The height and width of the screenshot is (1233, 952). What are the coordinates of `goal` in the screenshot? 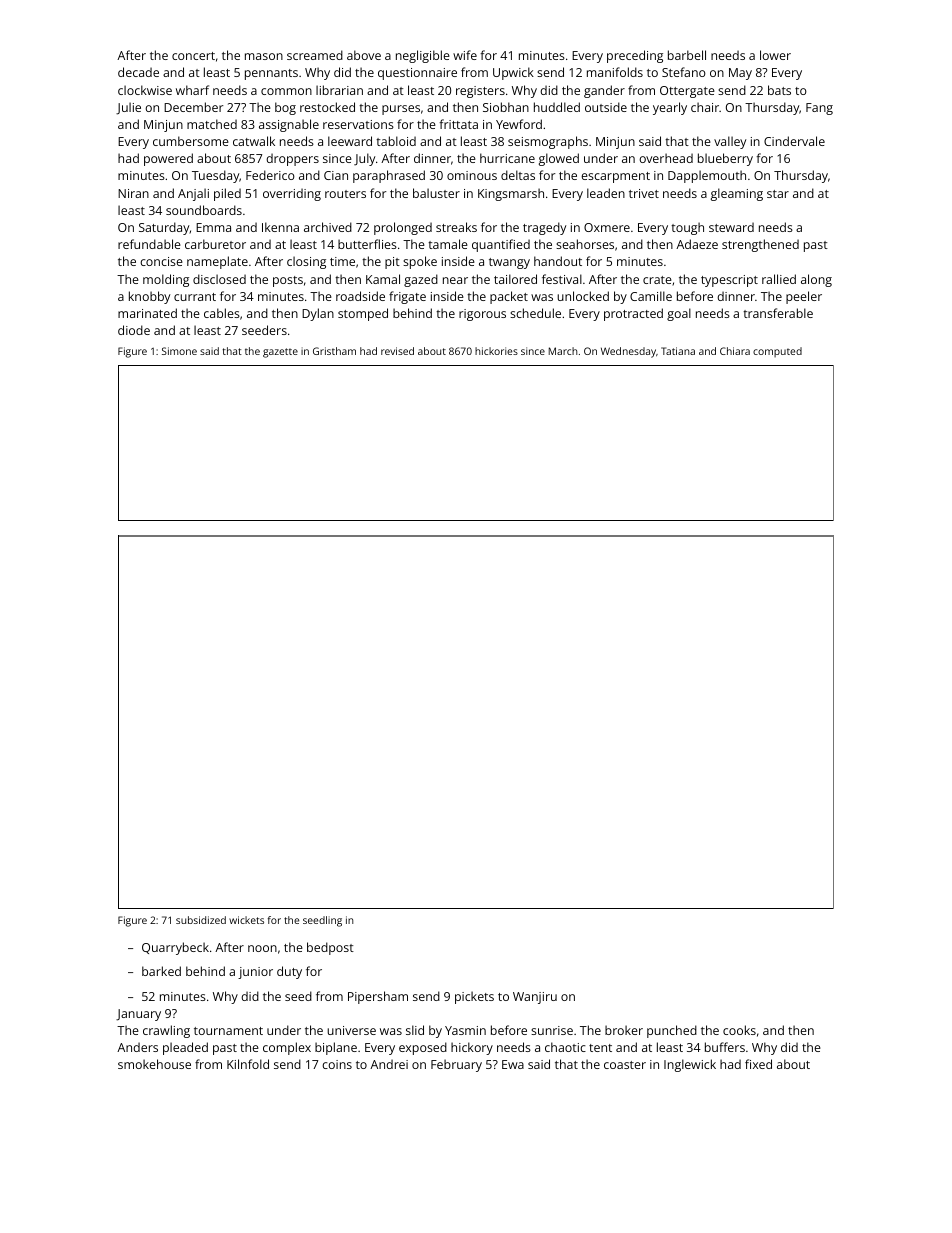 It's located at (679, 314).
